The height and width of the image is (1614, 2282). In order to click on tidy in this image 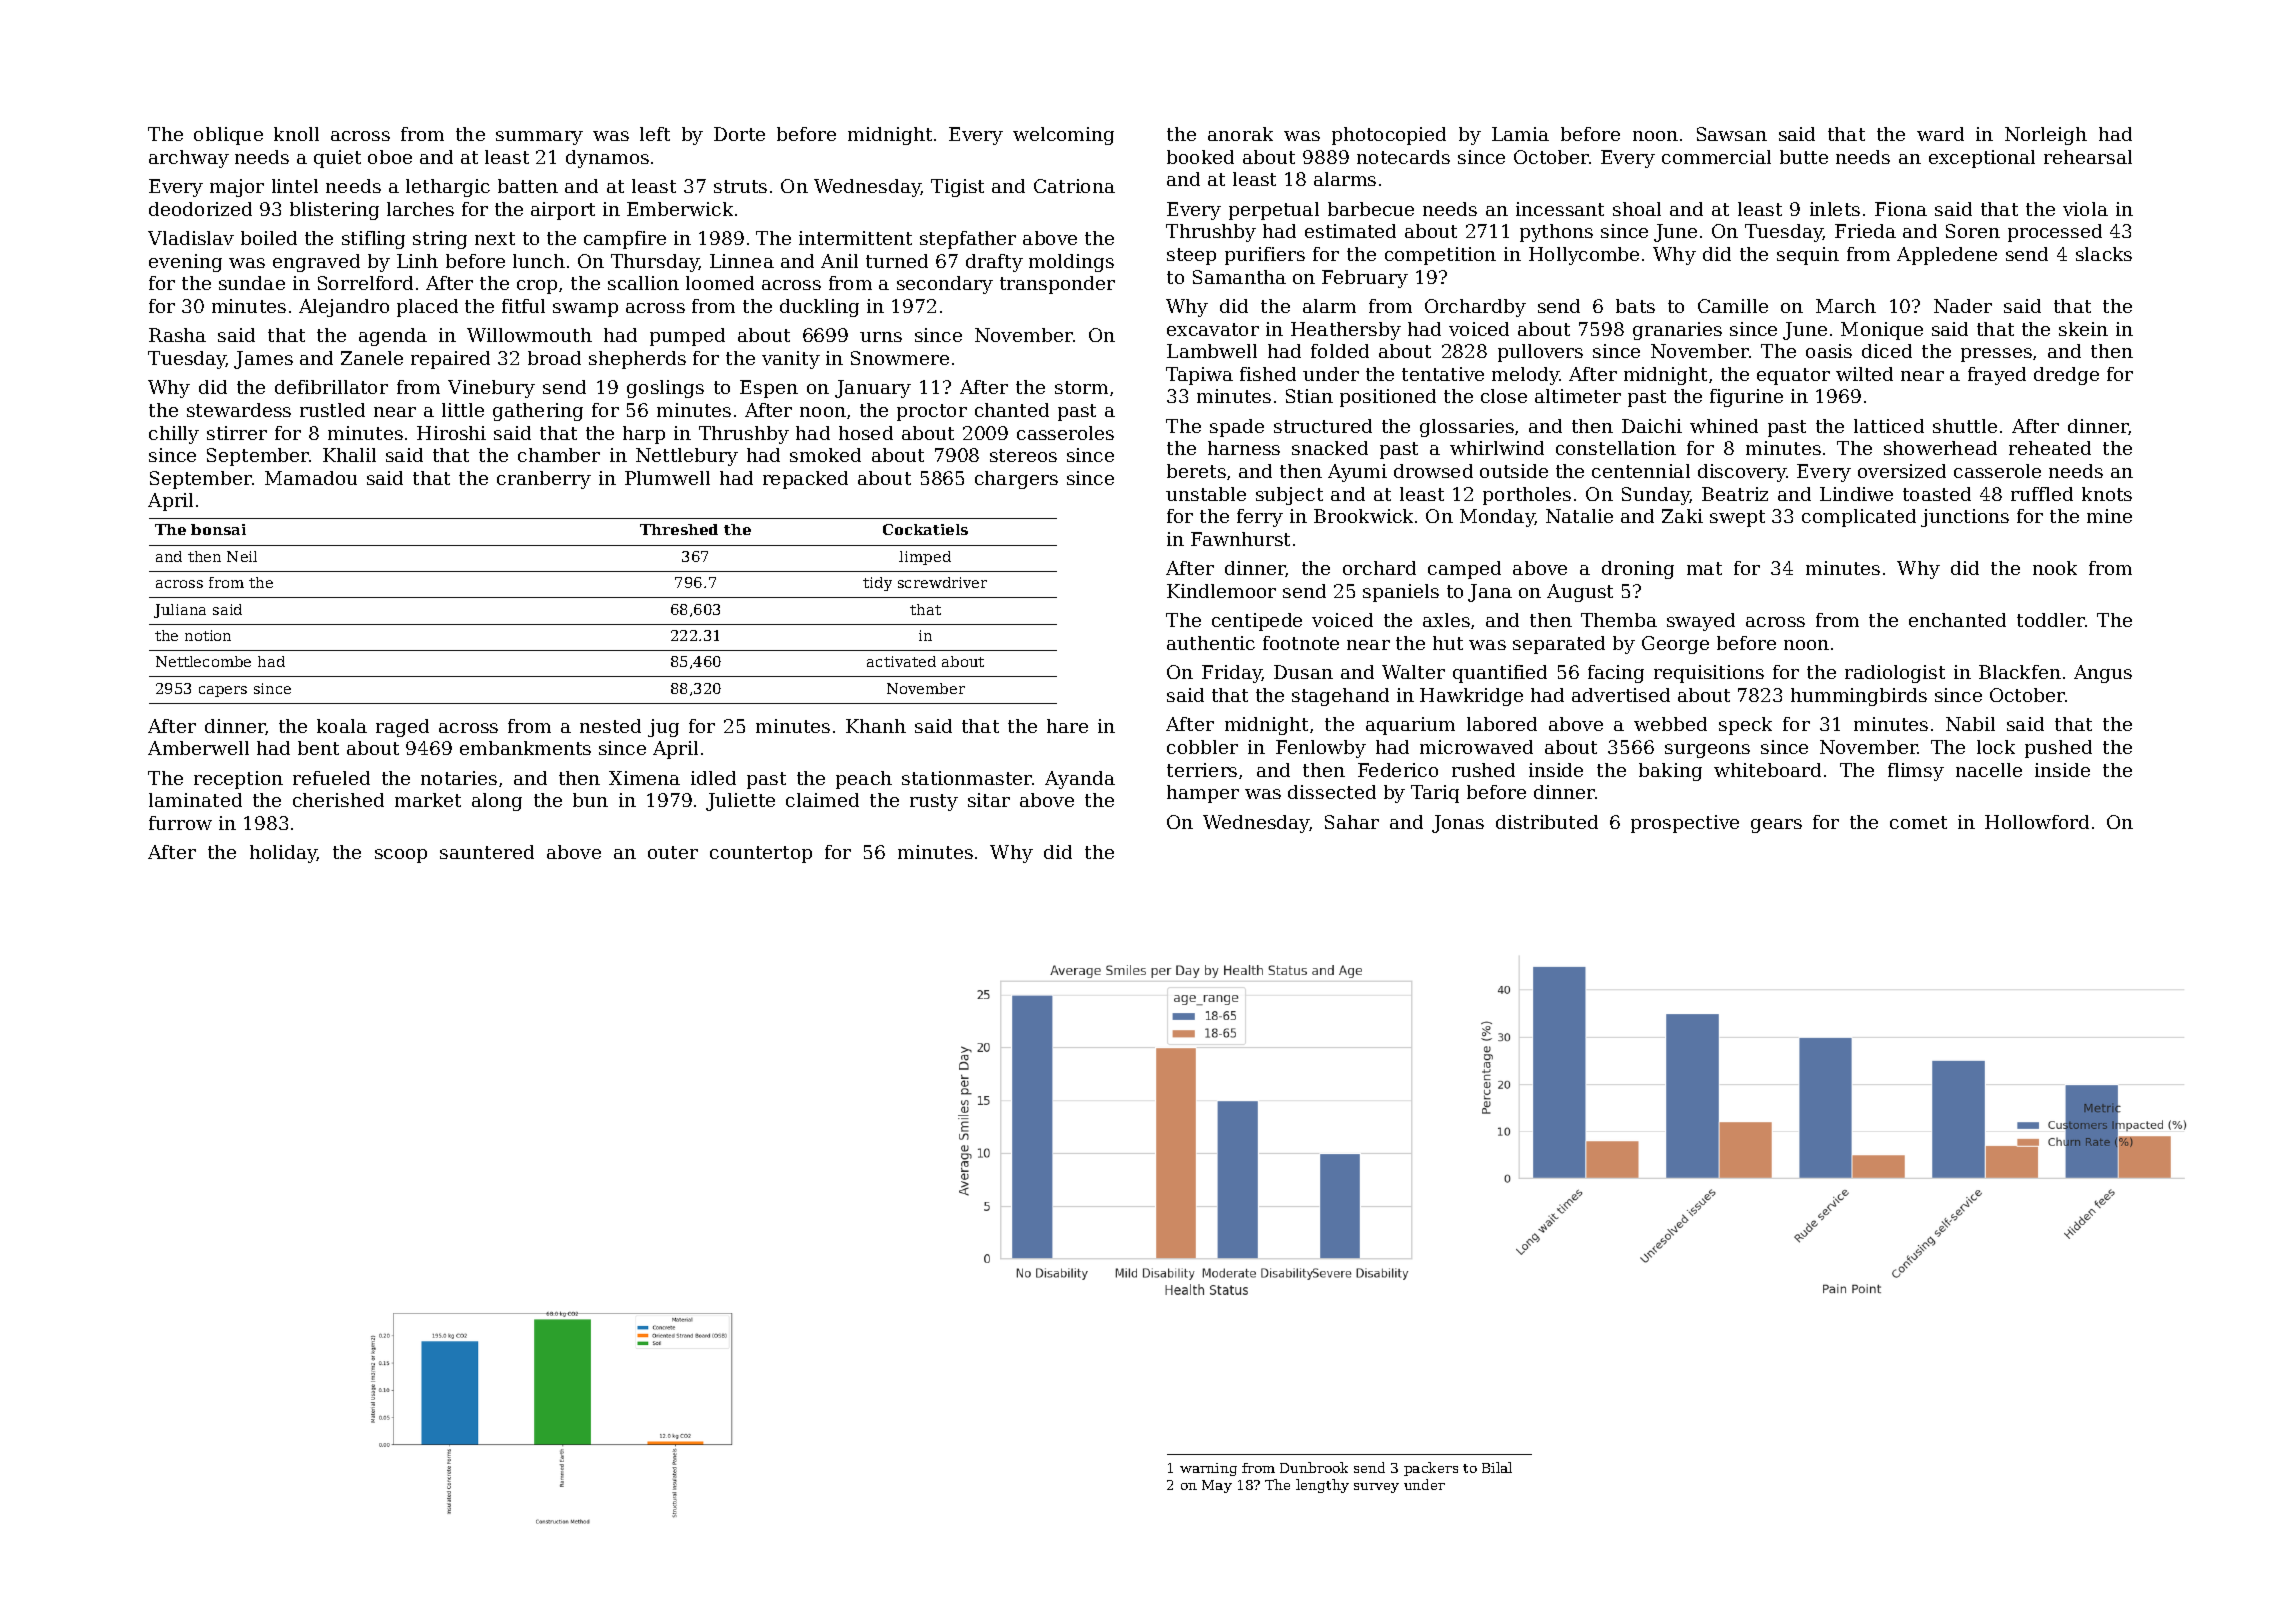, I will do `click(877, 584)`.
